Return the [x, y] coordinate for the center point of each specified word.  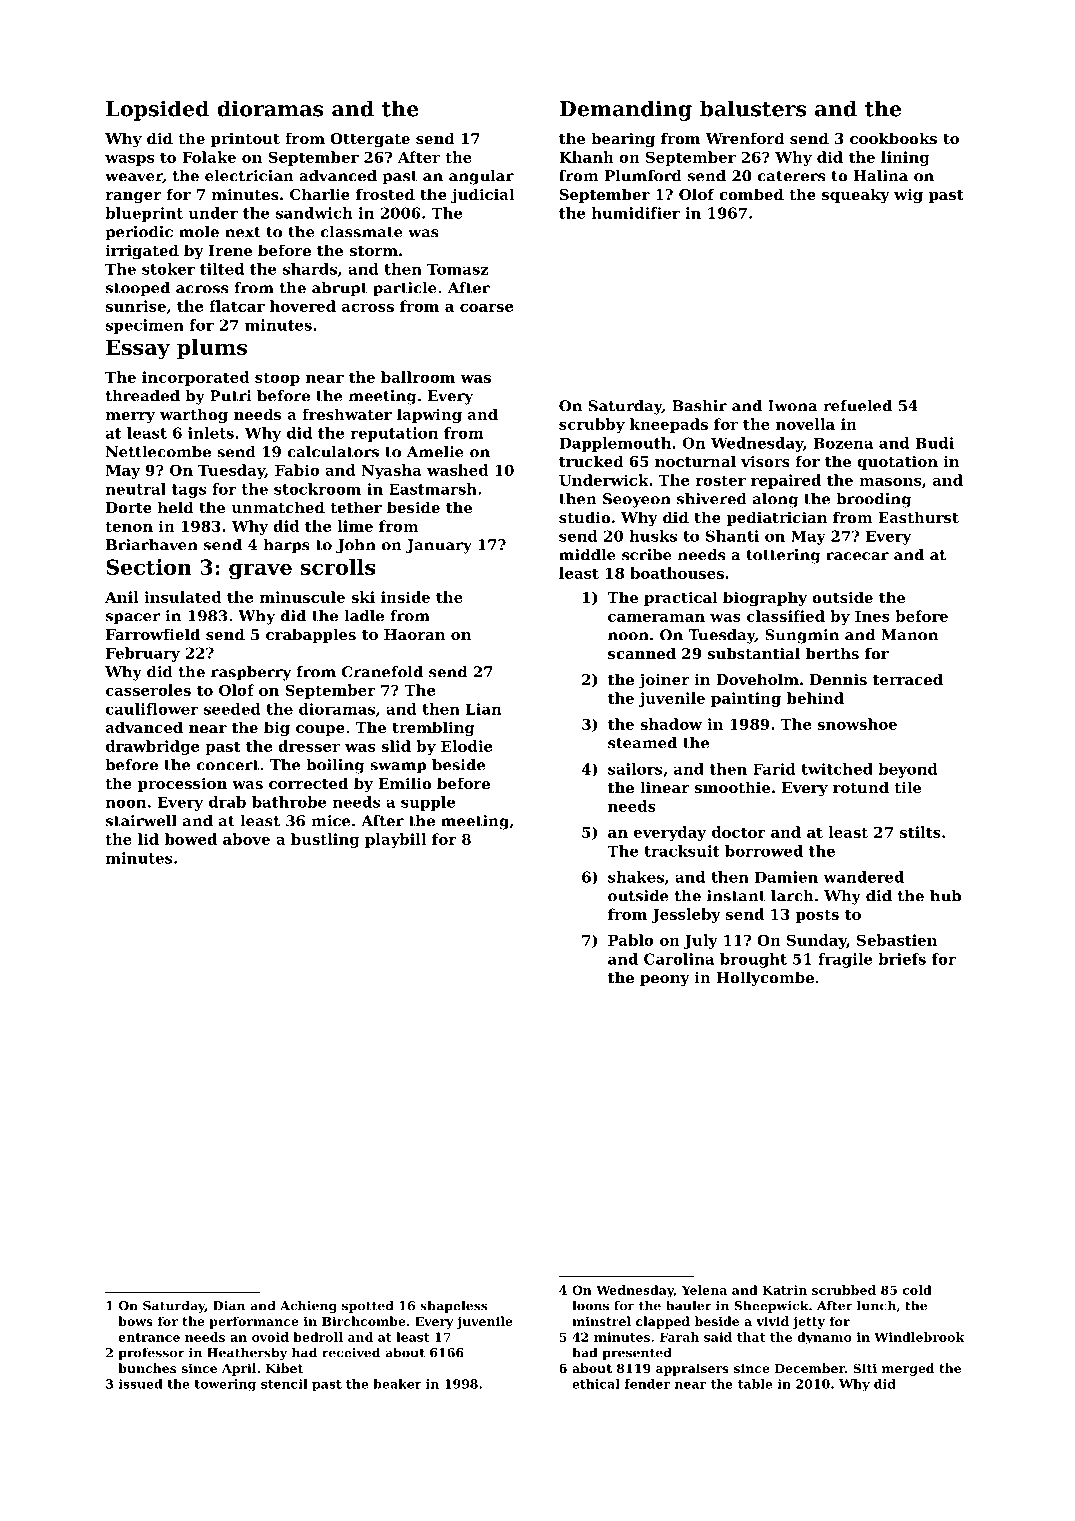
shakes [636, 877]
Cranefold [382, 672]
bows [135, 1321]
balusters [753, 108]
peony [665, 981]
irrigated [142, 252]
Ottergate [370, 140]
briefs [902, 959]
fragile [845, 960]
